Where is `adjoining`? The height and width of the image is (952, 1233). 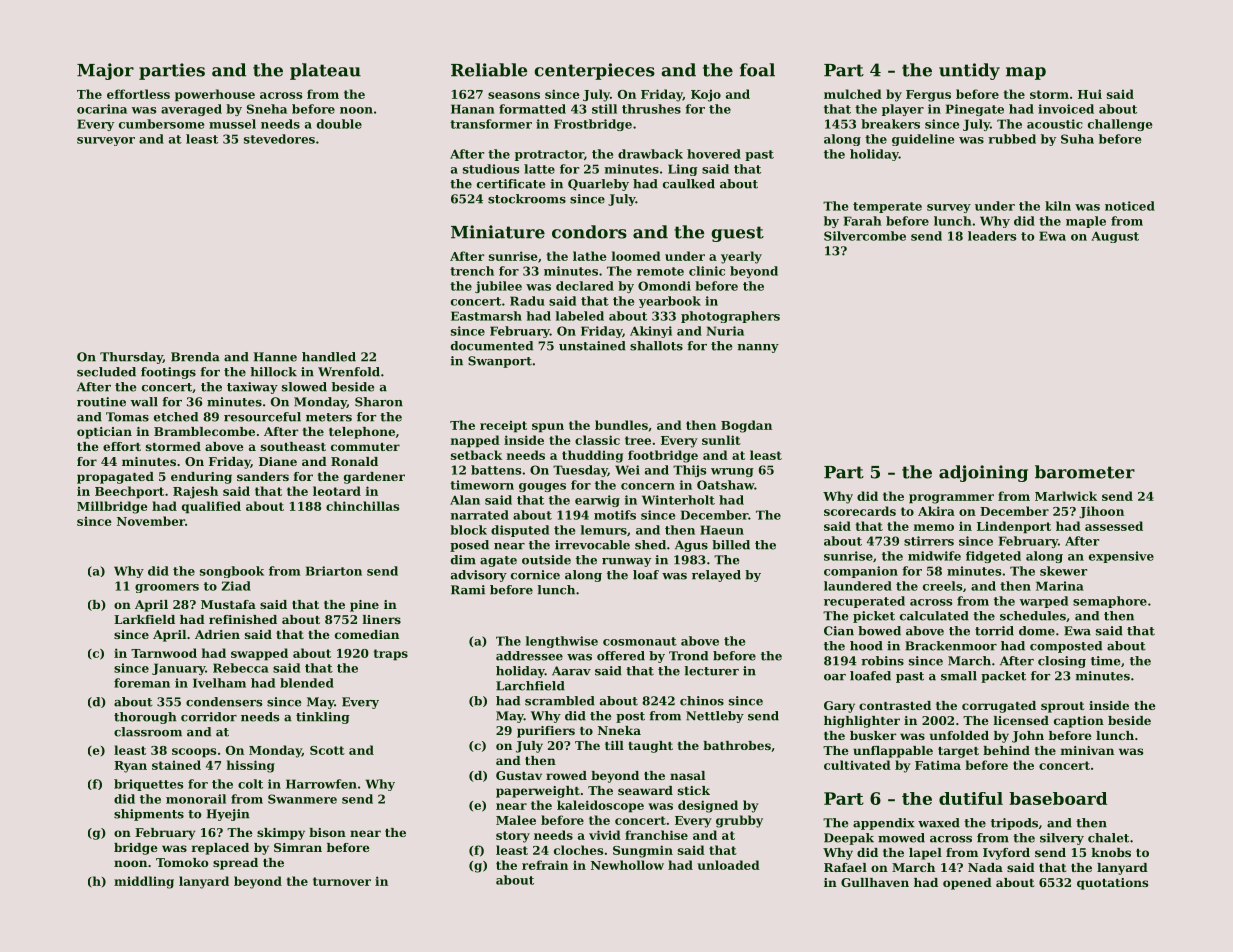 adjoining is located at coordinates (983, 473).
